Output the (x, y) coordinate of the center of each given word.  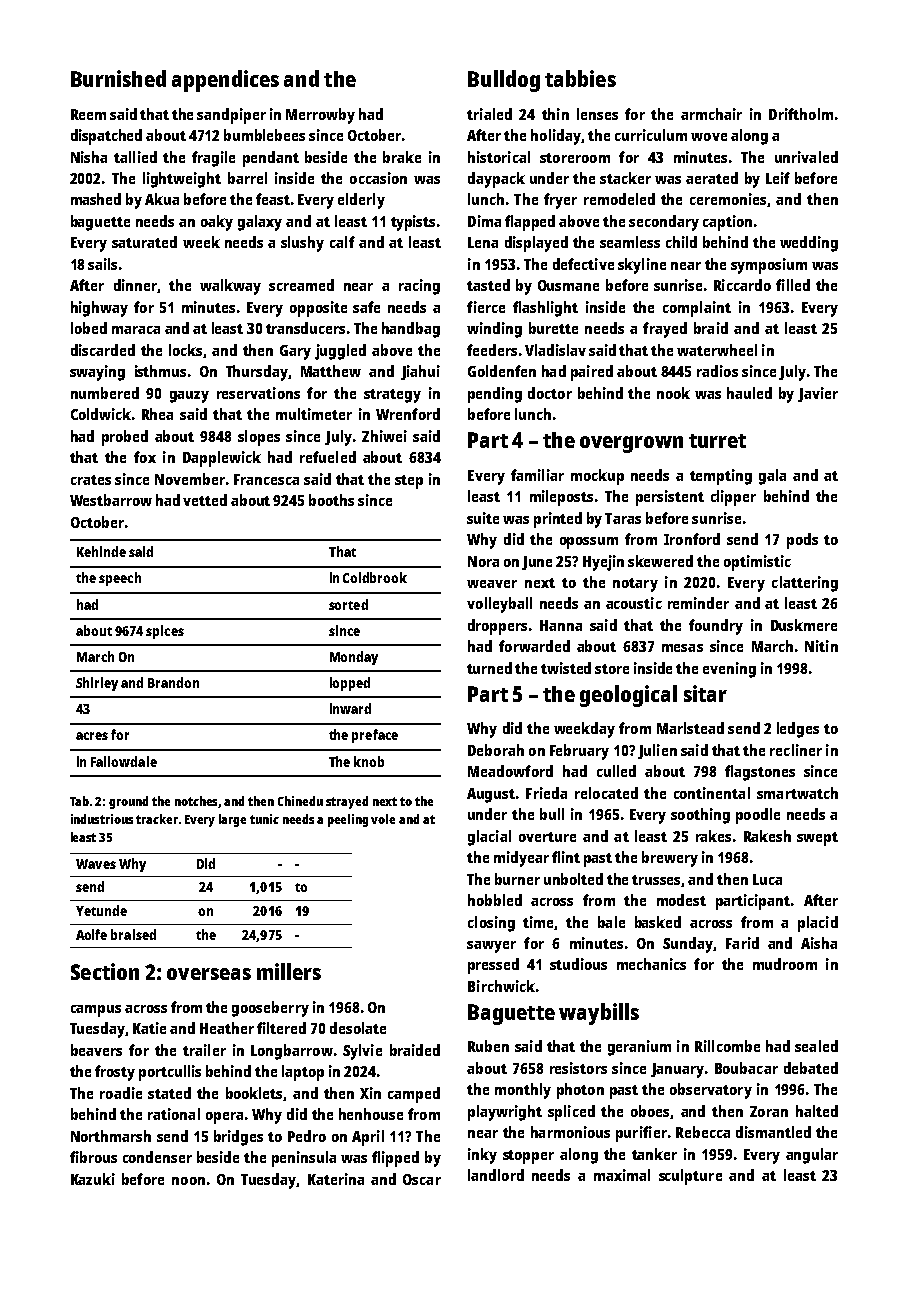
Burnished (118, 78)
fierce (486, 307)
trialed (489, 114)
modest (681, 900)
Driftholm (801, 114)
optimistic (757, 563)
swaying (97, 373)
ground (128, 802)
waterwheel (717, 350)
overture (547, 837)
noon (188, 1181)
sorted (348, 604)
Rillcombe (727, 1046)
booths (331, 500)
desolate (358, 1028)
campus (96, 1011)
